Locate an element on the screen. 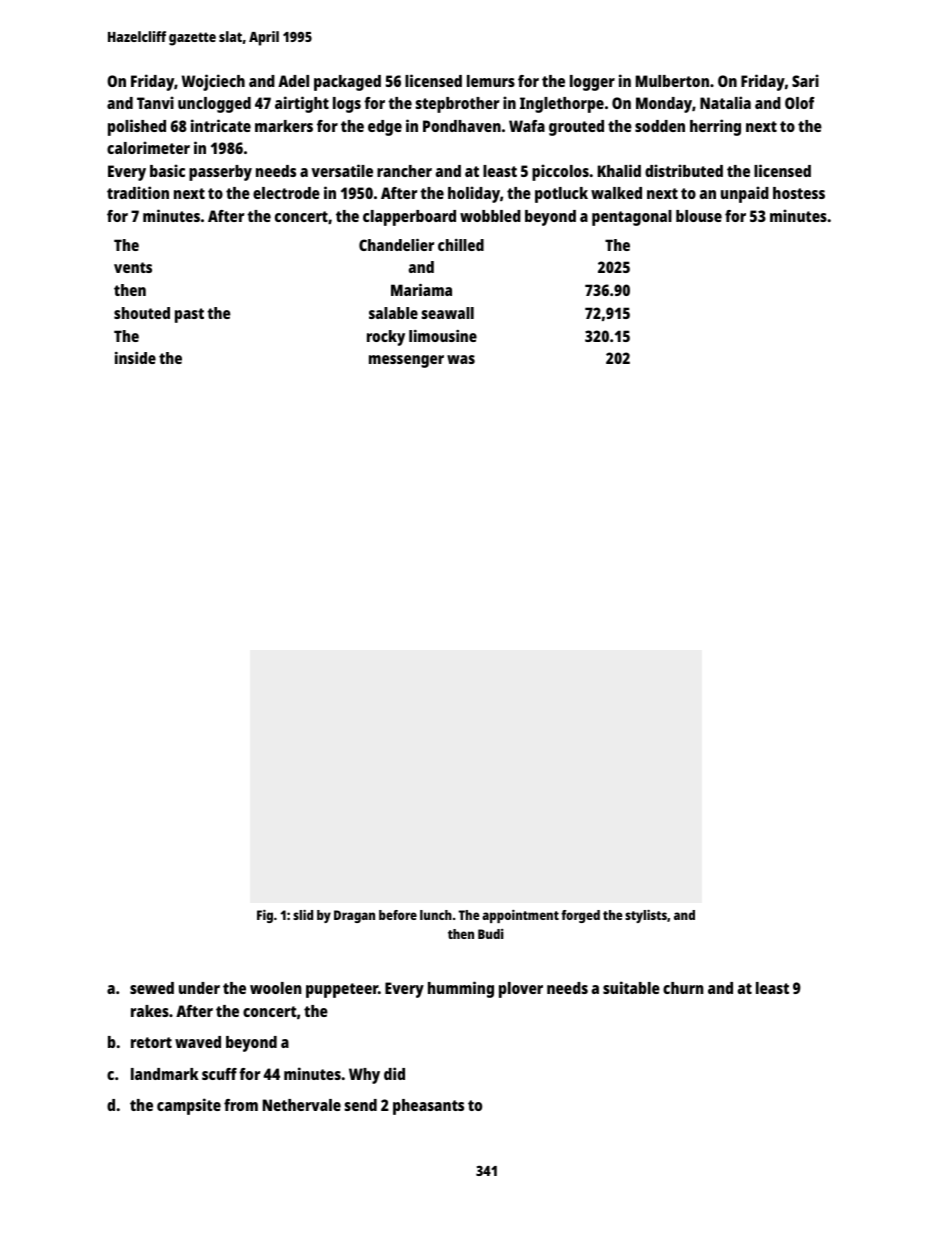  Nethervale is located at coordinates (302, 1105).
